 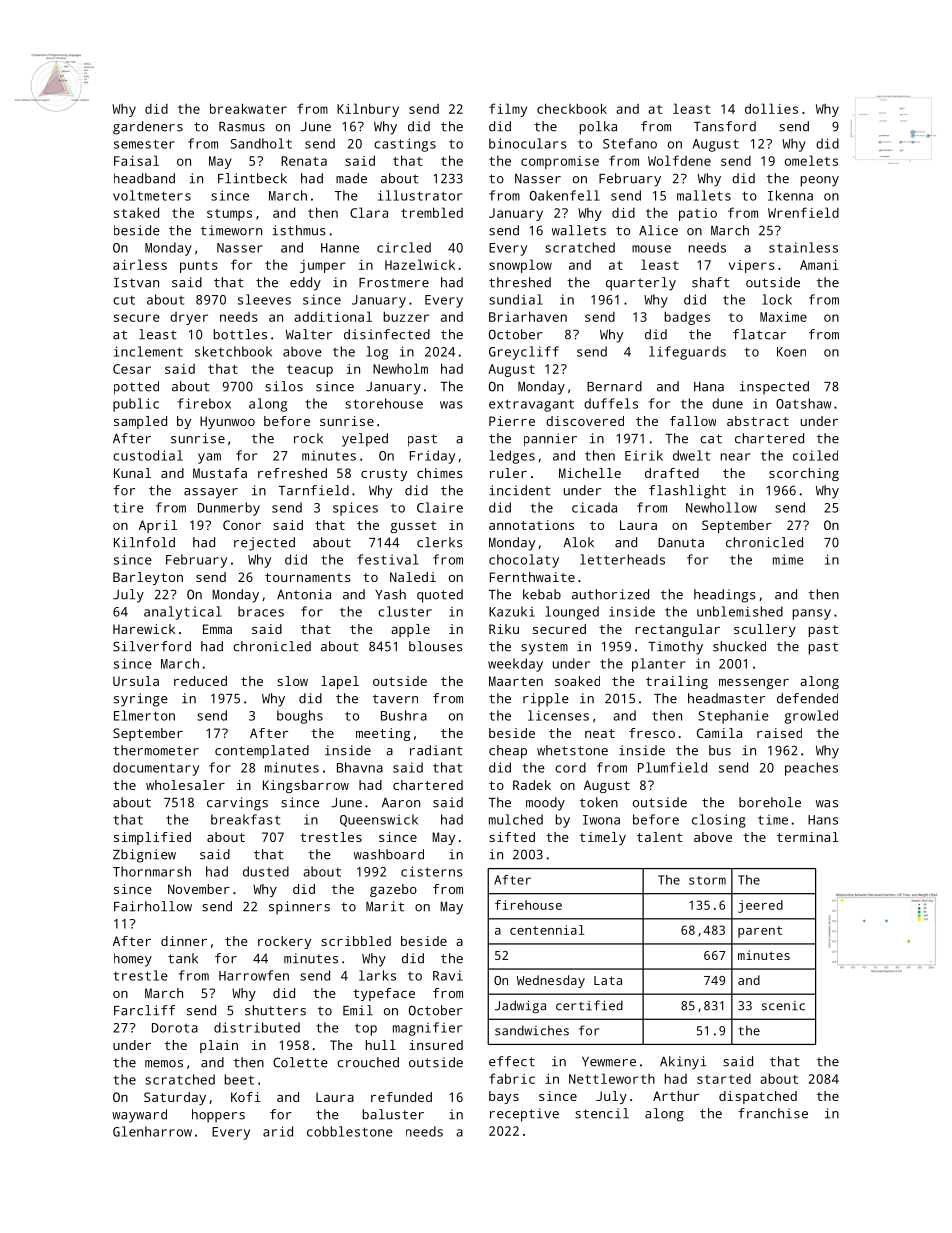 What do you see at coordinates (572, 108) in the page?
I see `checkbook` at bounding box center [572, 108].
